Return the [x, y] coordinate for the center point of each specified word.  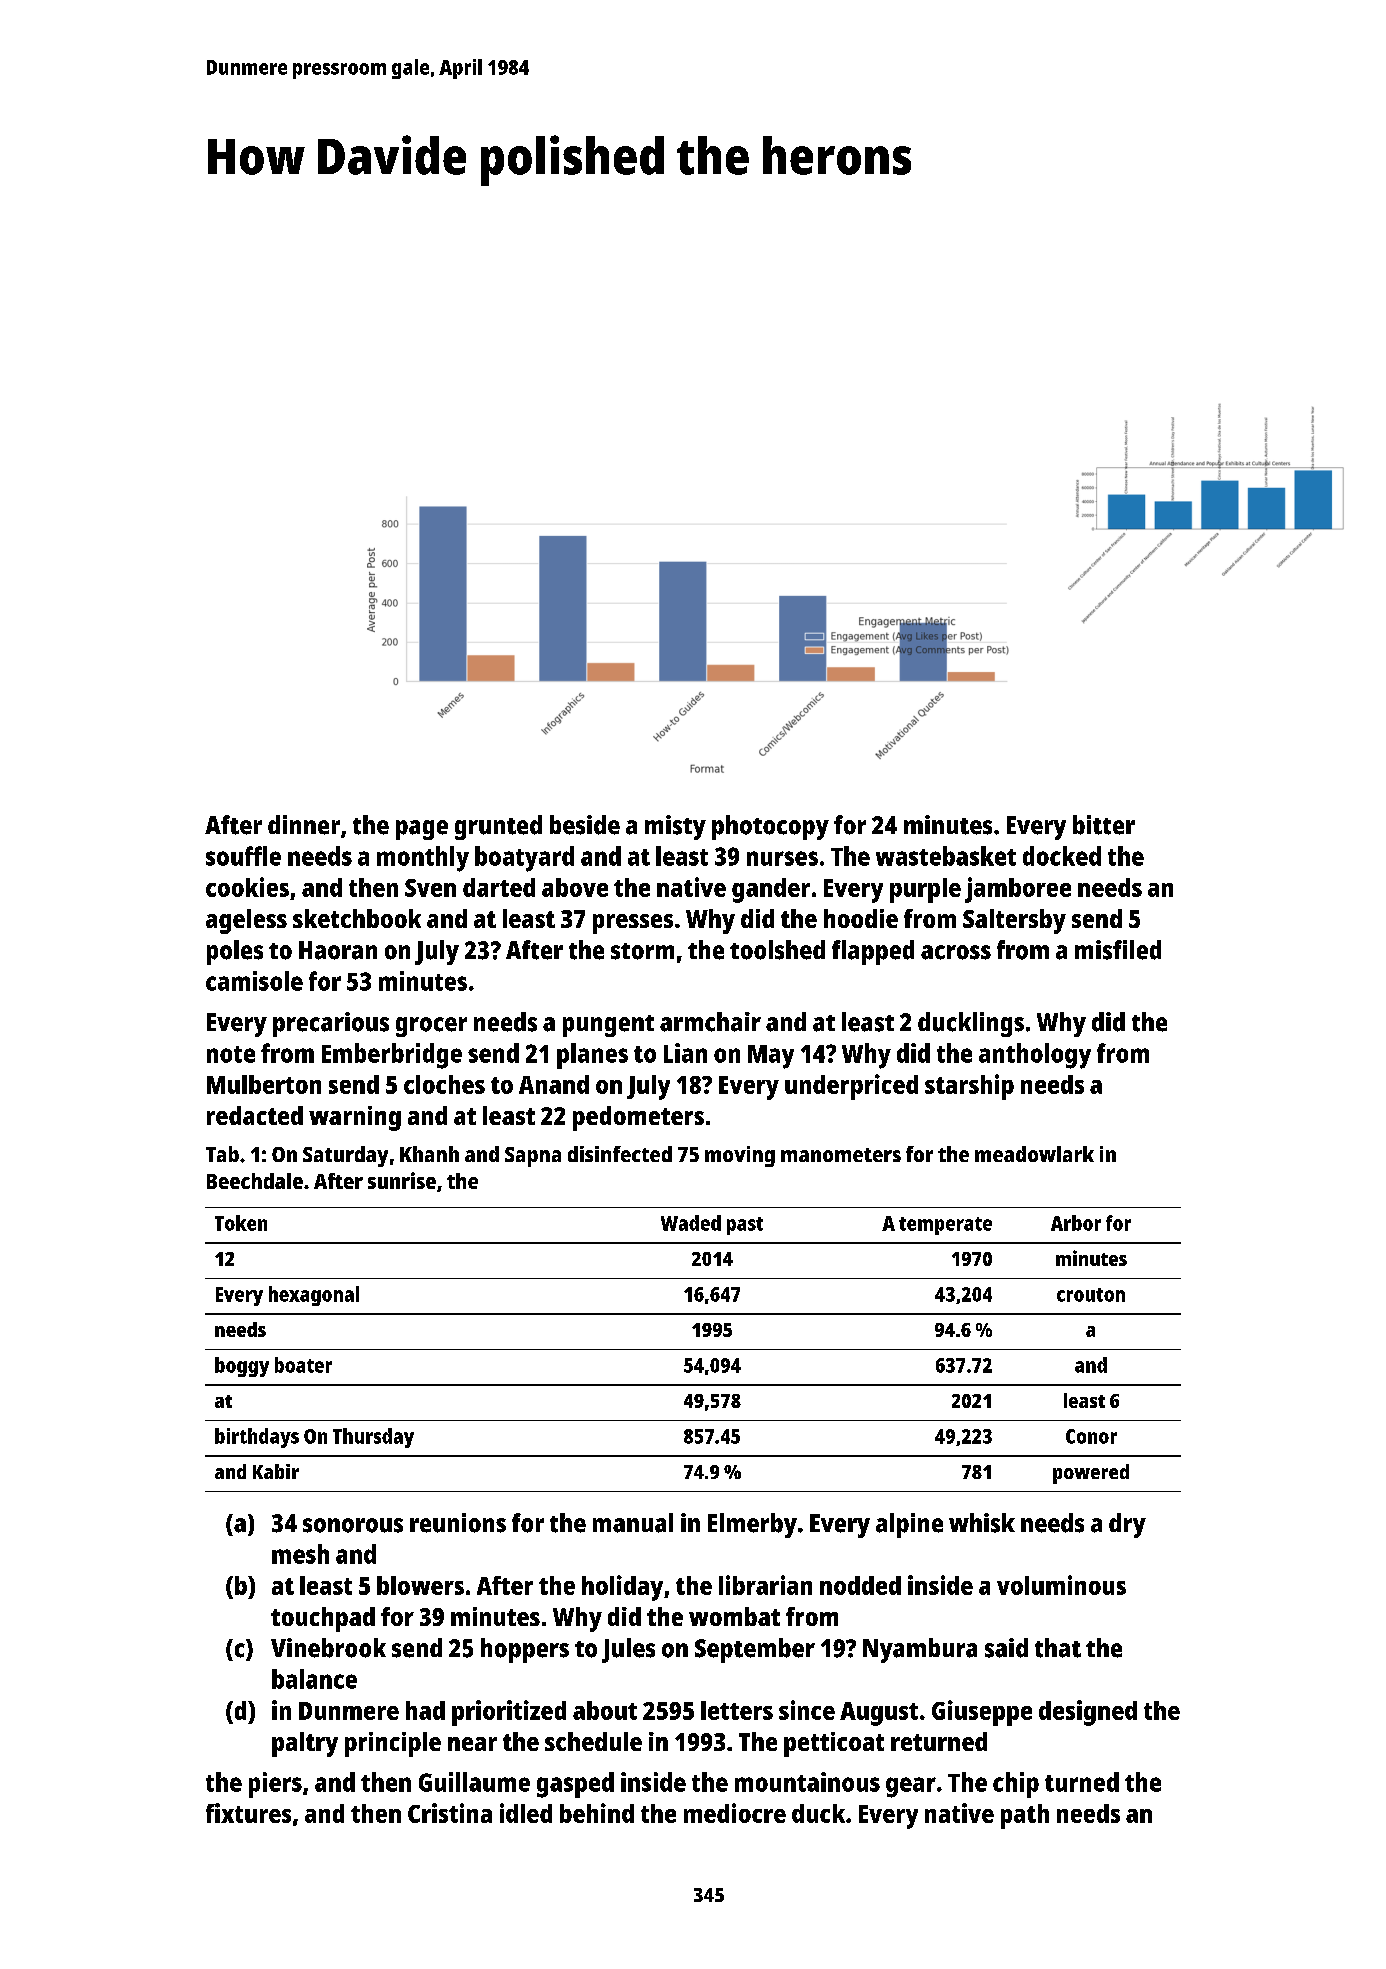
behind [597, 1813]
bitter [1104, 825]
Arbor [1076, 1223]
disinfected [620, 1154]
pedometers [638, 1118]
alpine [909, 1525]
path [1025, 1816]
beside [585, 825]
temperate [945, 1226]
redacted [255, 1115]
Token [241, 1223]
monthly [423, 859]
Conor [1091, 1436]
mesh [300, 1554]
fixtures [248, 1813]
